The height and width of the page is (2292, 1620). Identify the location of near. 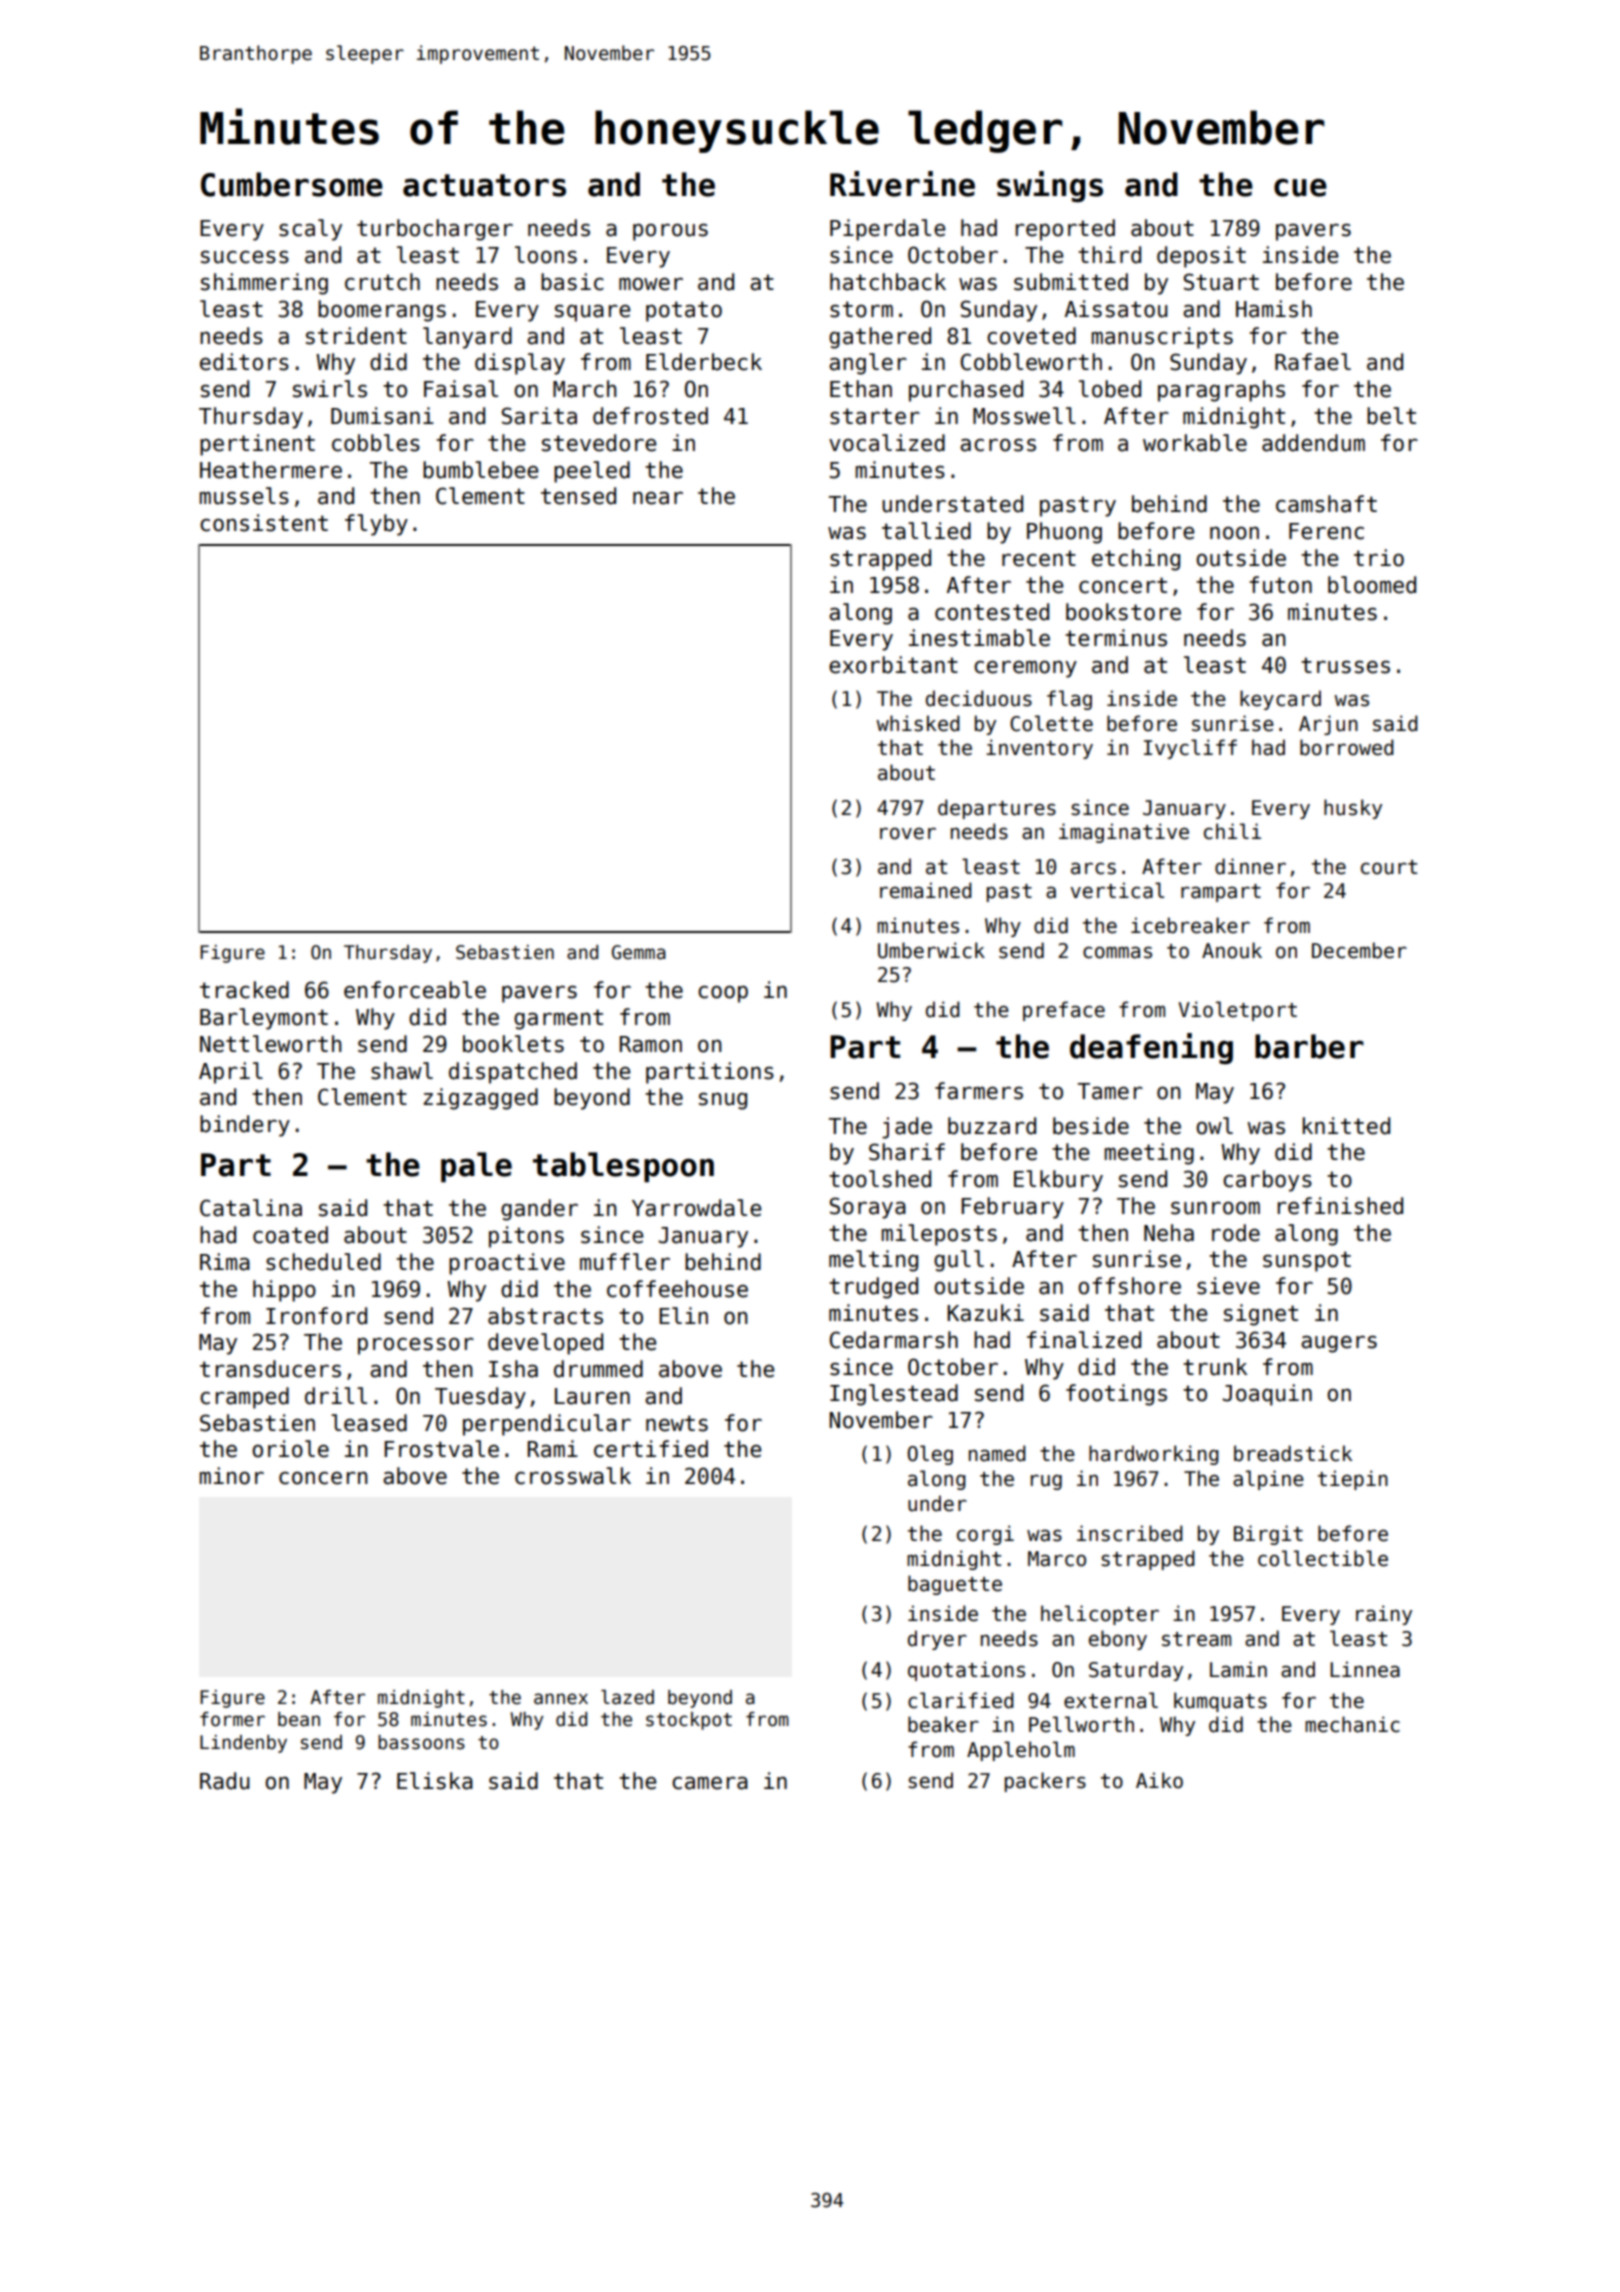
(658, 498).
